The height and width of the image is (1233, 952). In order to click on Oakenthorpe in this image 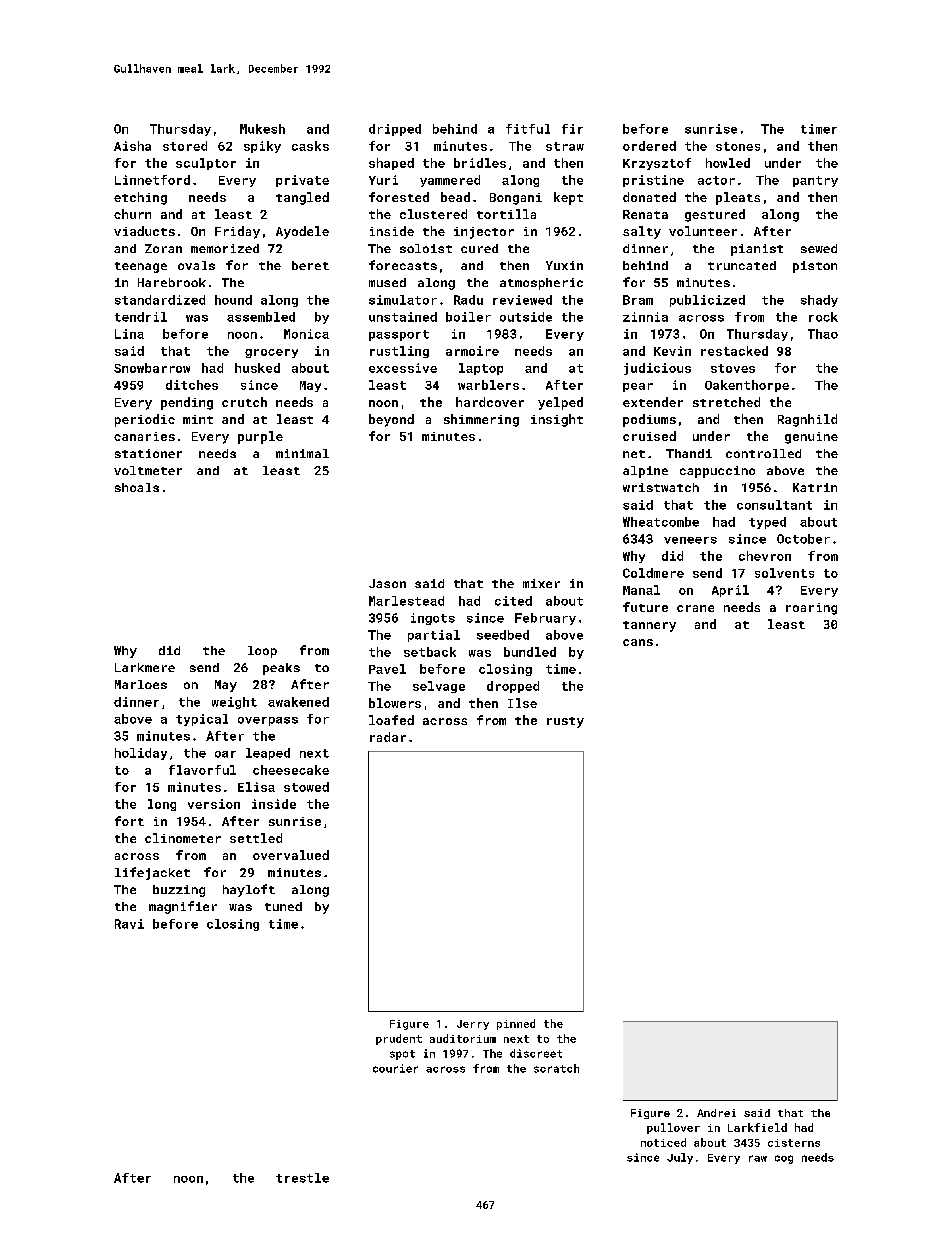, I will do `click(747, 386)`.
